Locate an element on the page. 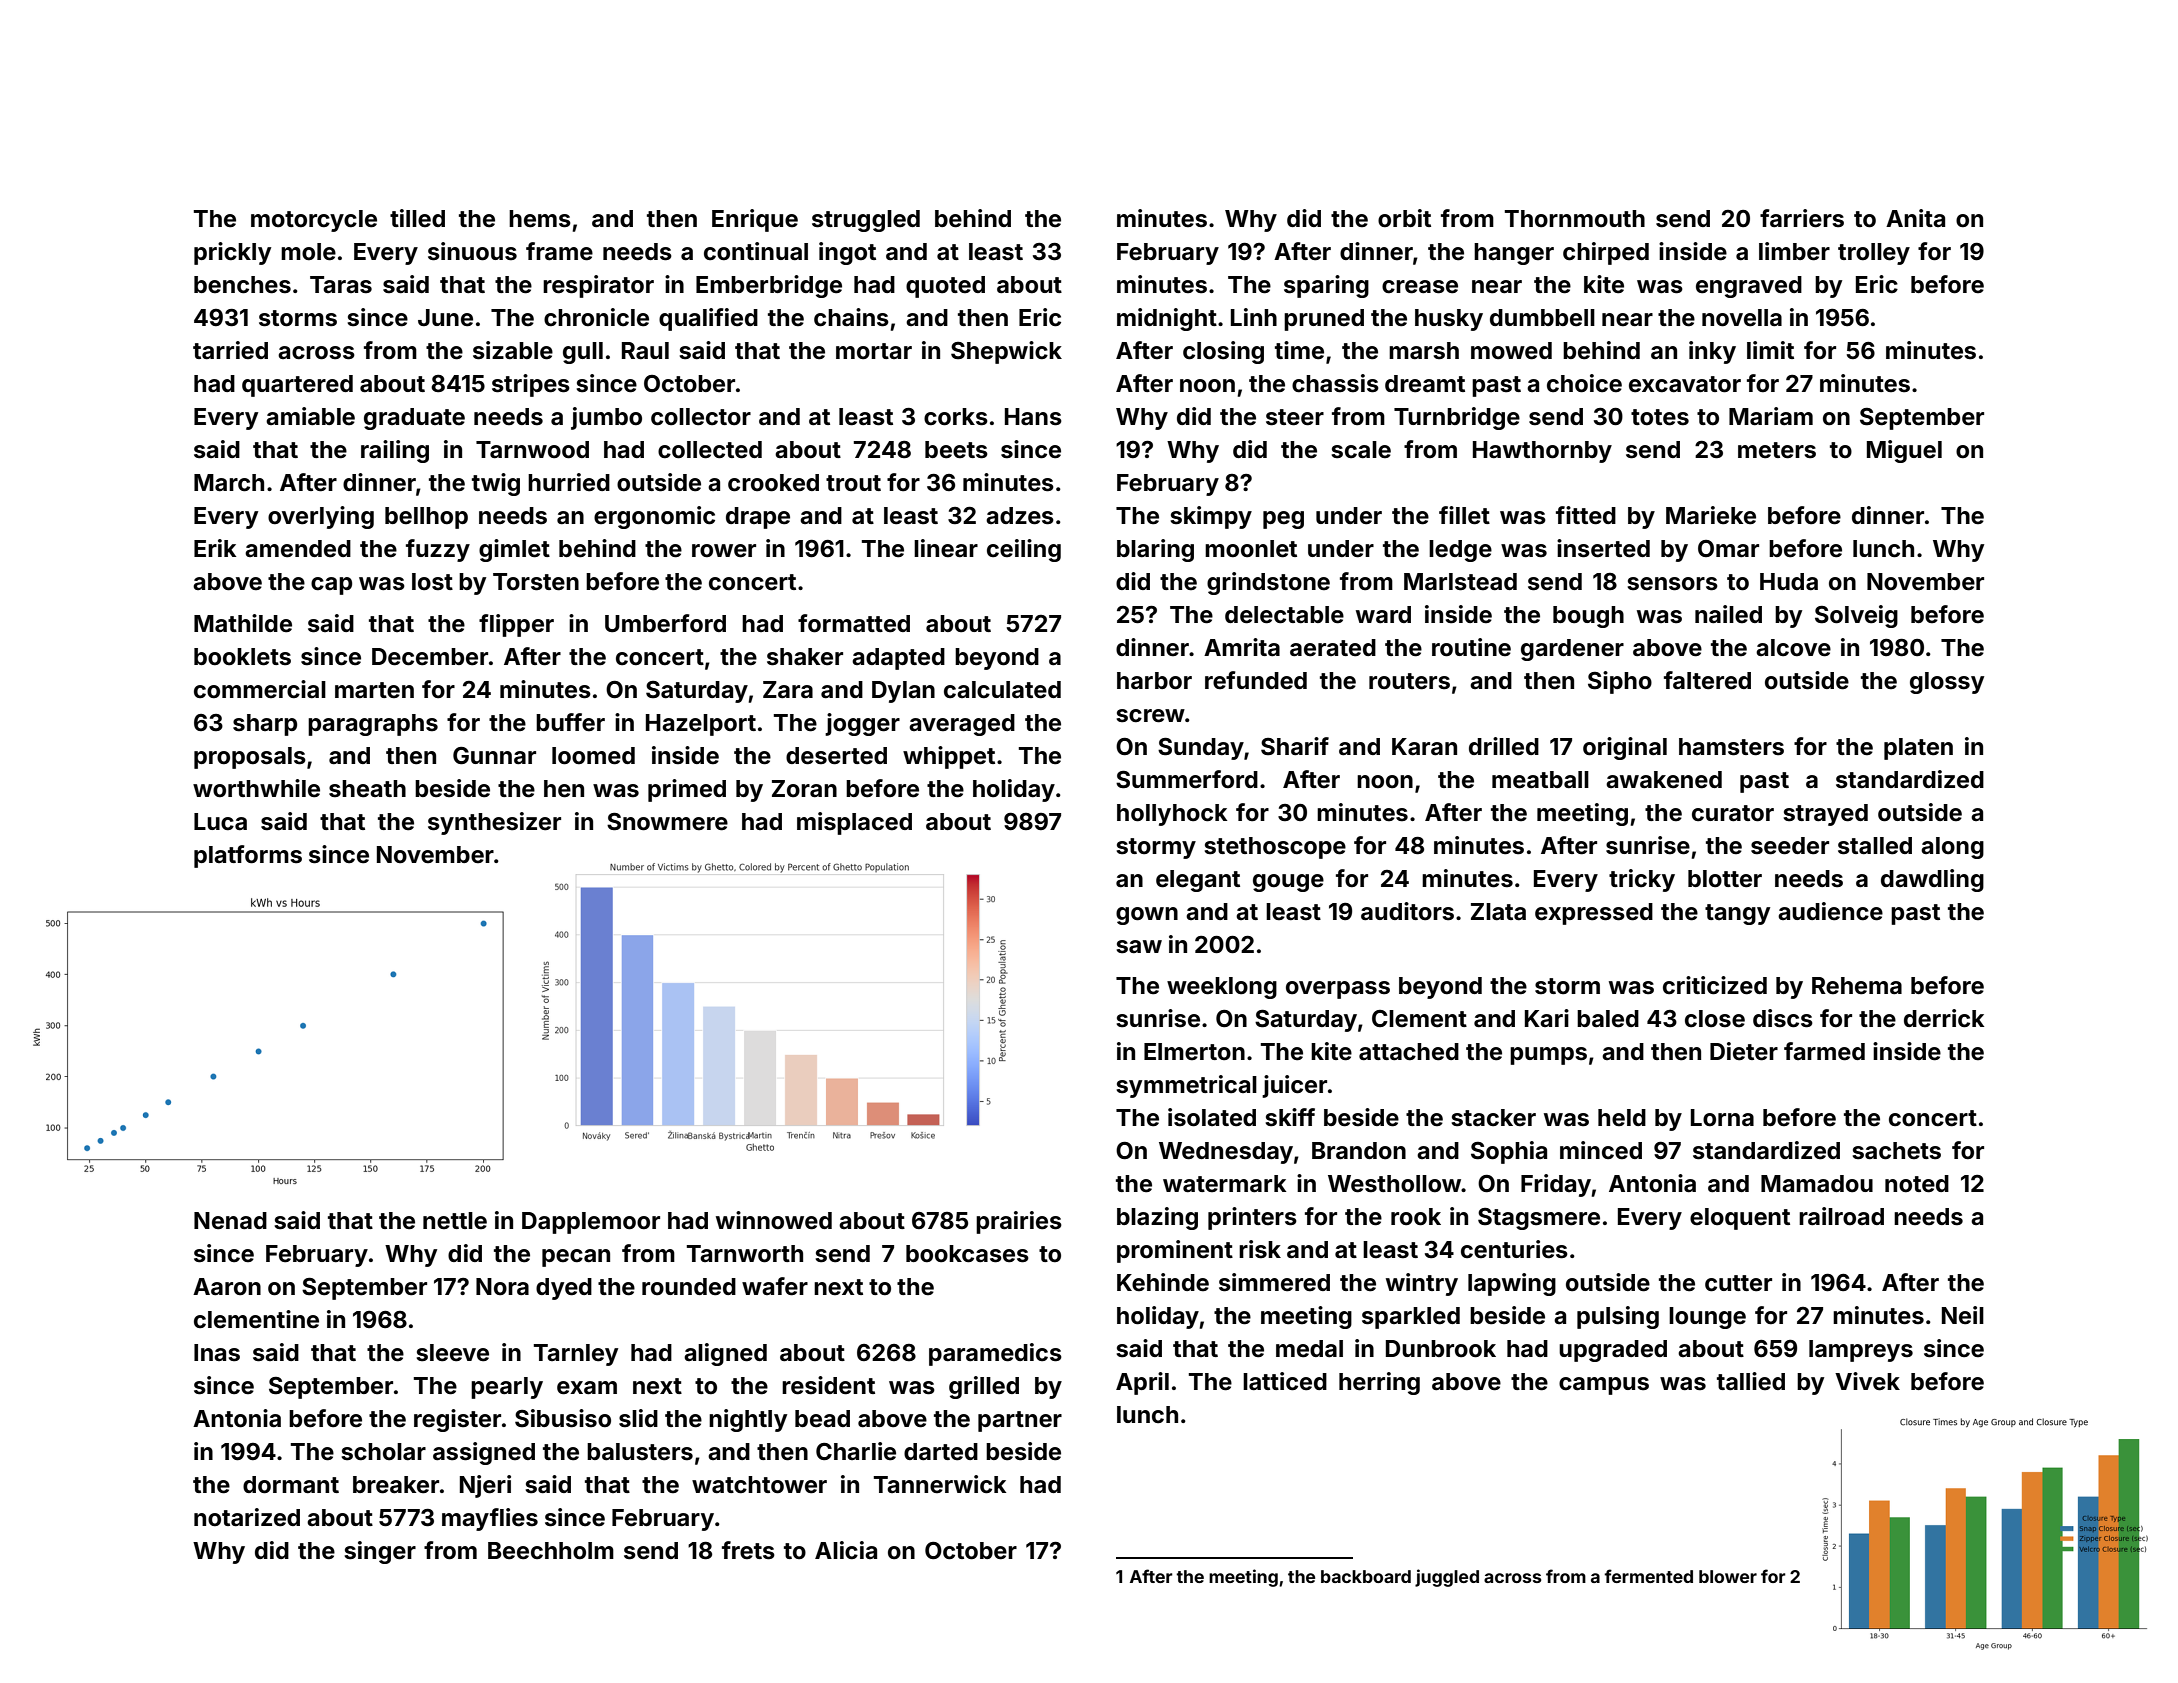 This document has width=2178, height=1683. Mariam is located at coordinates (1771, 416).
